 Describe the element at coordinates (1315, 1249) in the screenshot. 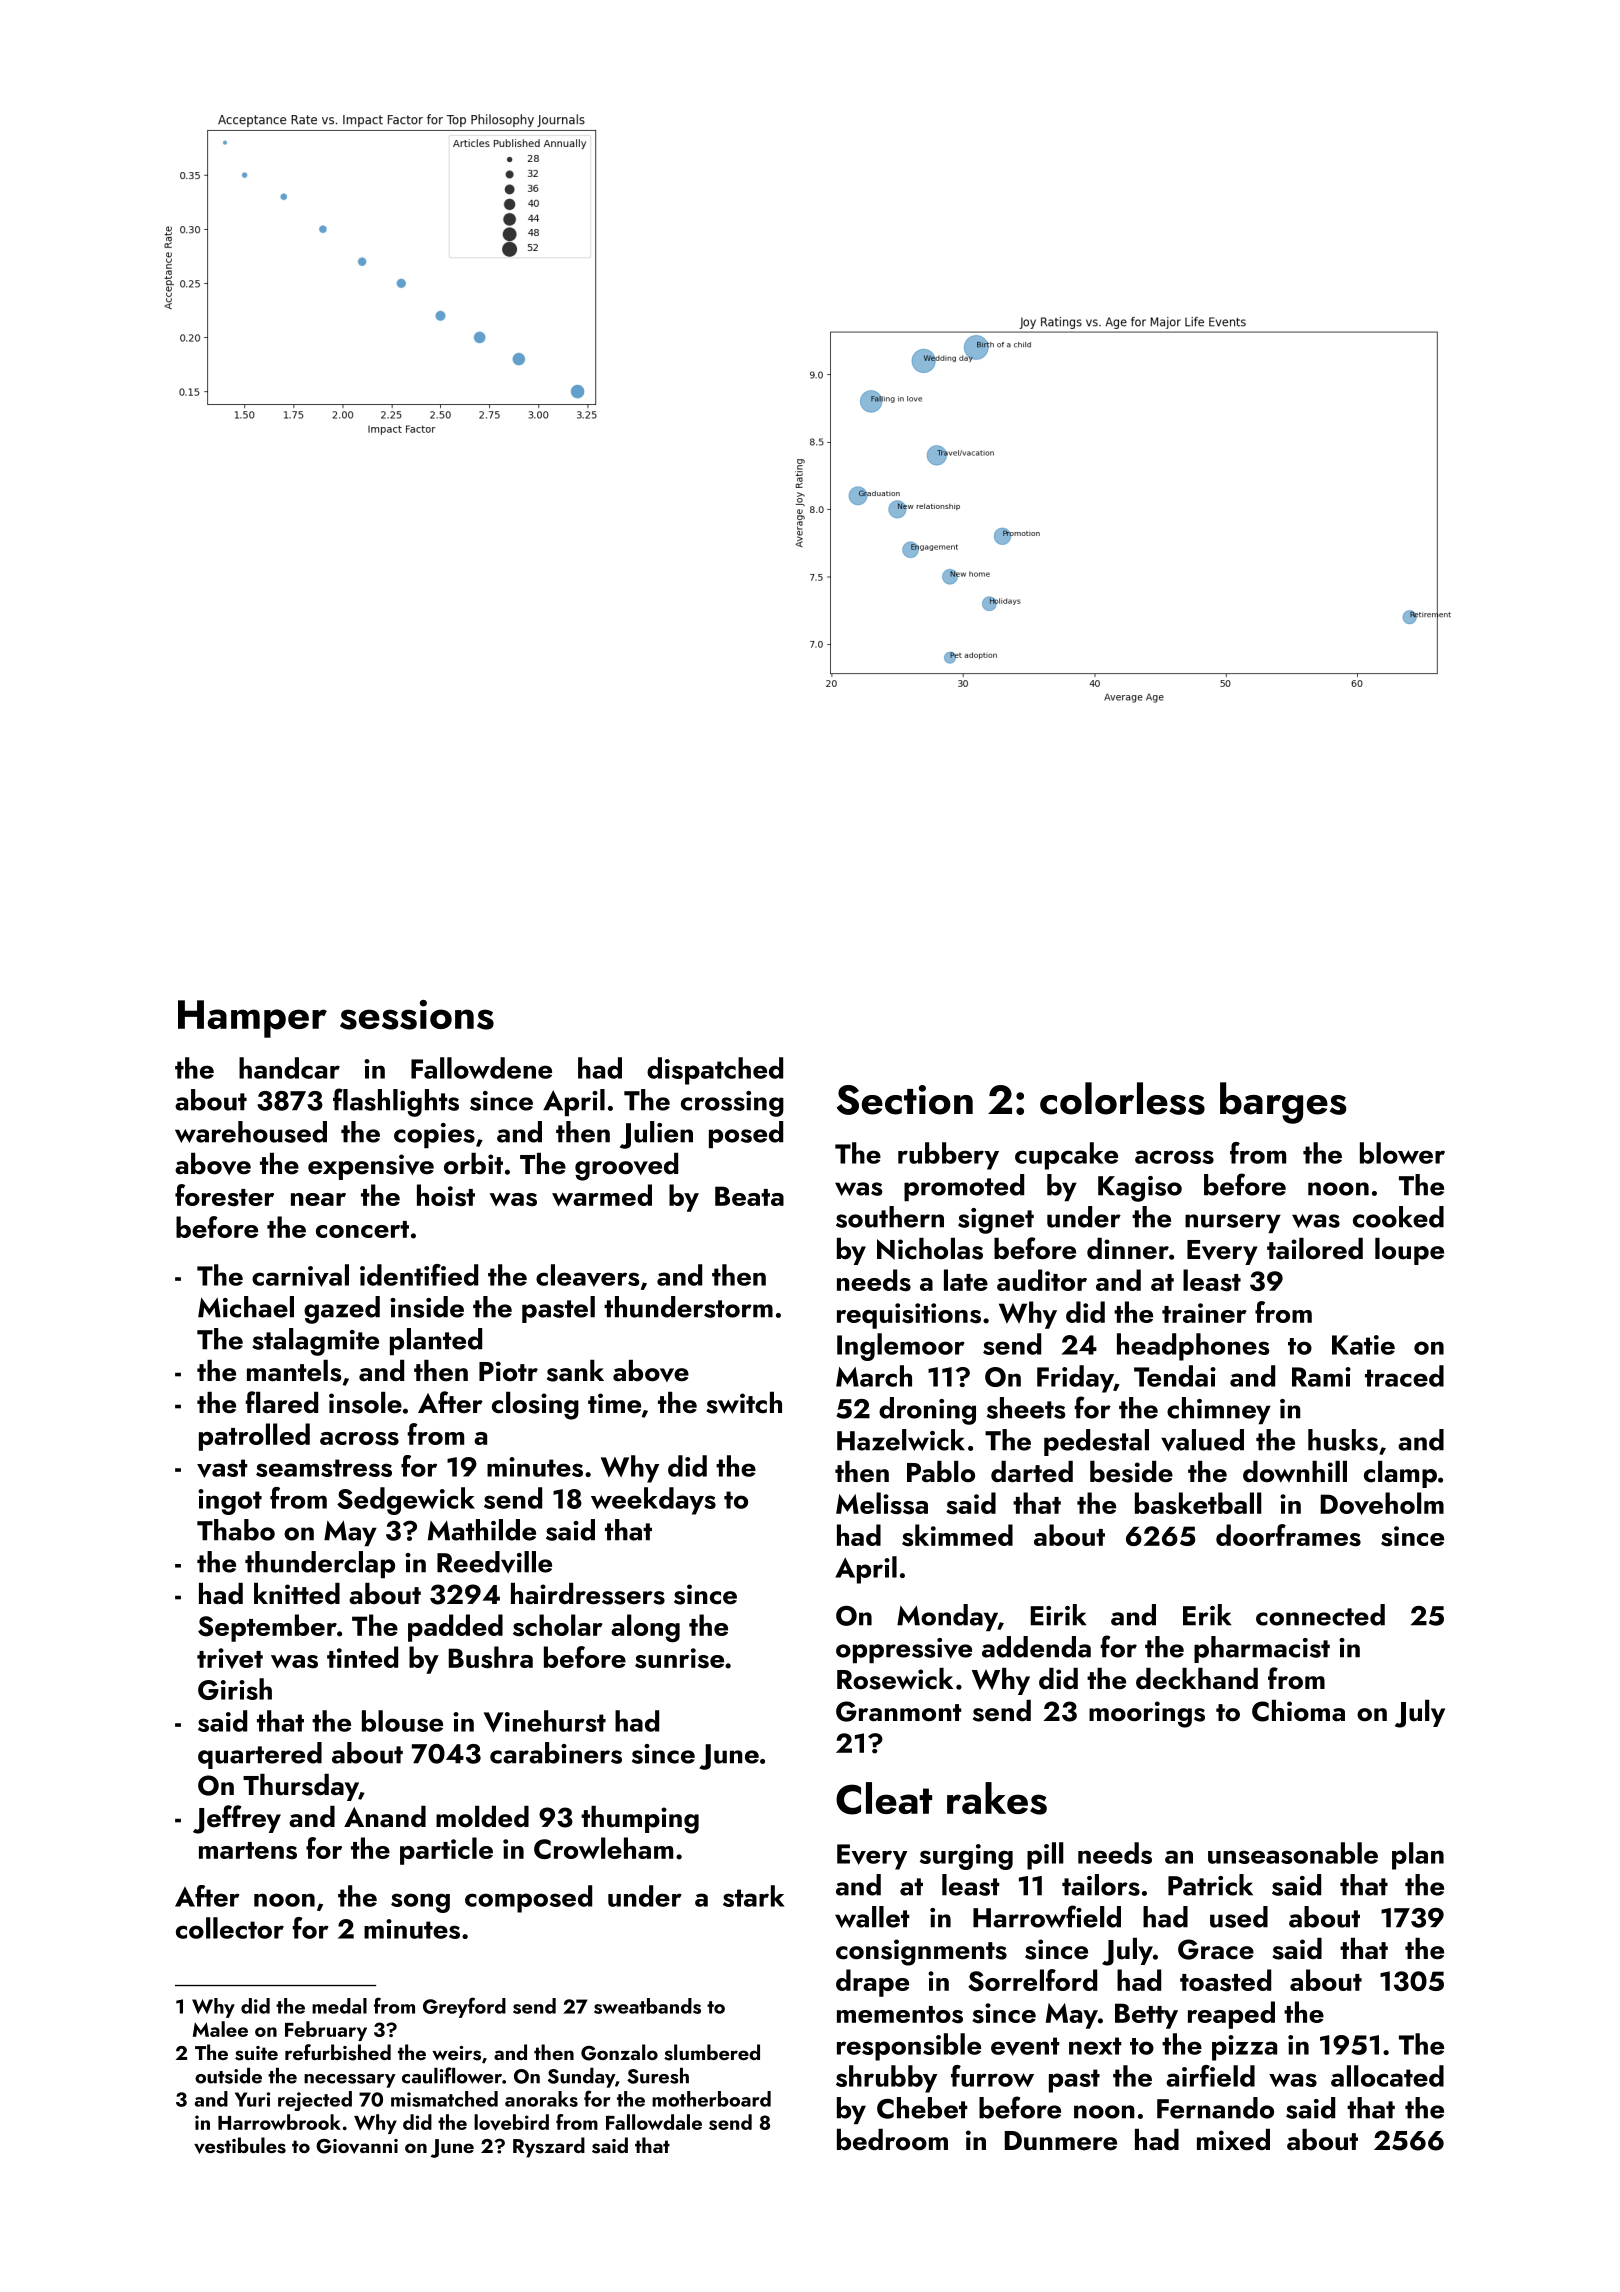

I see `tailored` at that location.
